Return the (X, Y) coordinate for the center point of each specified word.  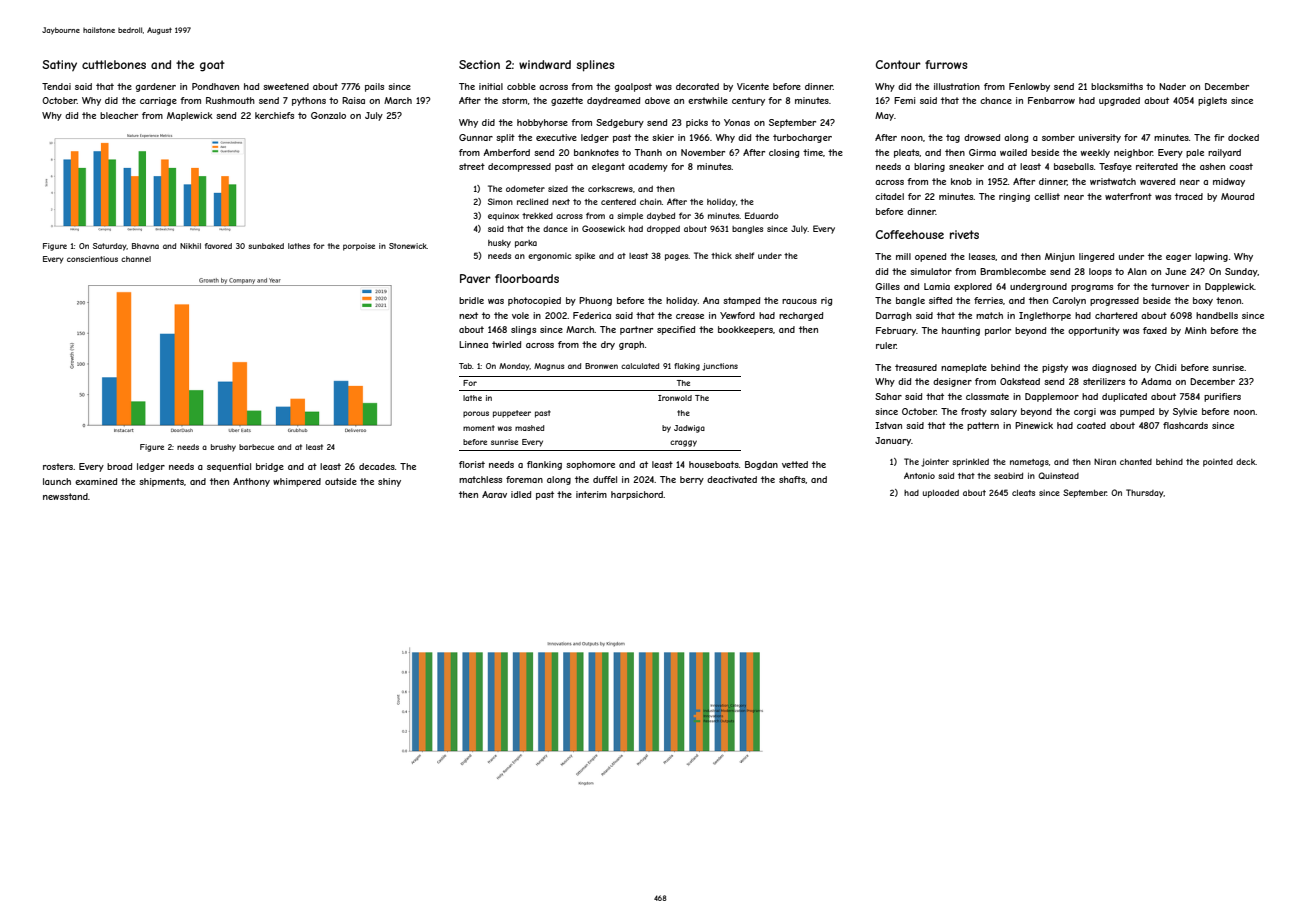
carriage (158, 101)
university (1100, 138)
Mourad (1237, 196)
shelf (744, 255)
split (505, 138)
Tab (465, 366)
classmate (987, 396)
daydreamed (613, 101)
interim (591, 494)
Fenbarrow (1051, 100)
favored (218, 246)
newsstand (65, 496)
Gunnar (476, 137)
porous (476, 414)
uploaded (941, 493)
